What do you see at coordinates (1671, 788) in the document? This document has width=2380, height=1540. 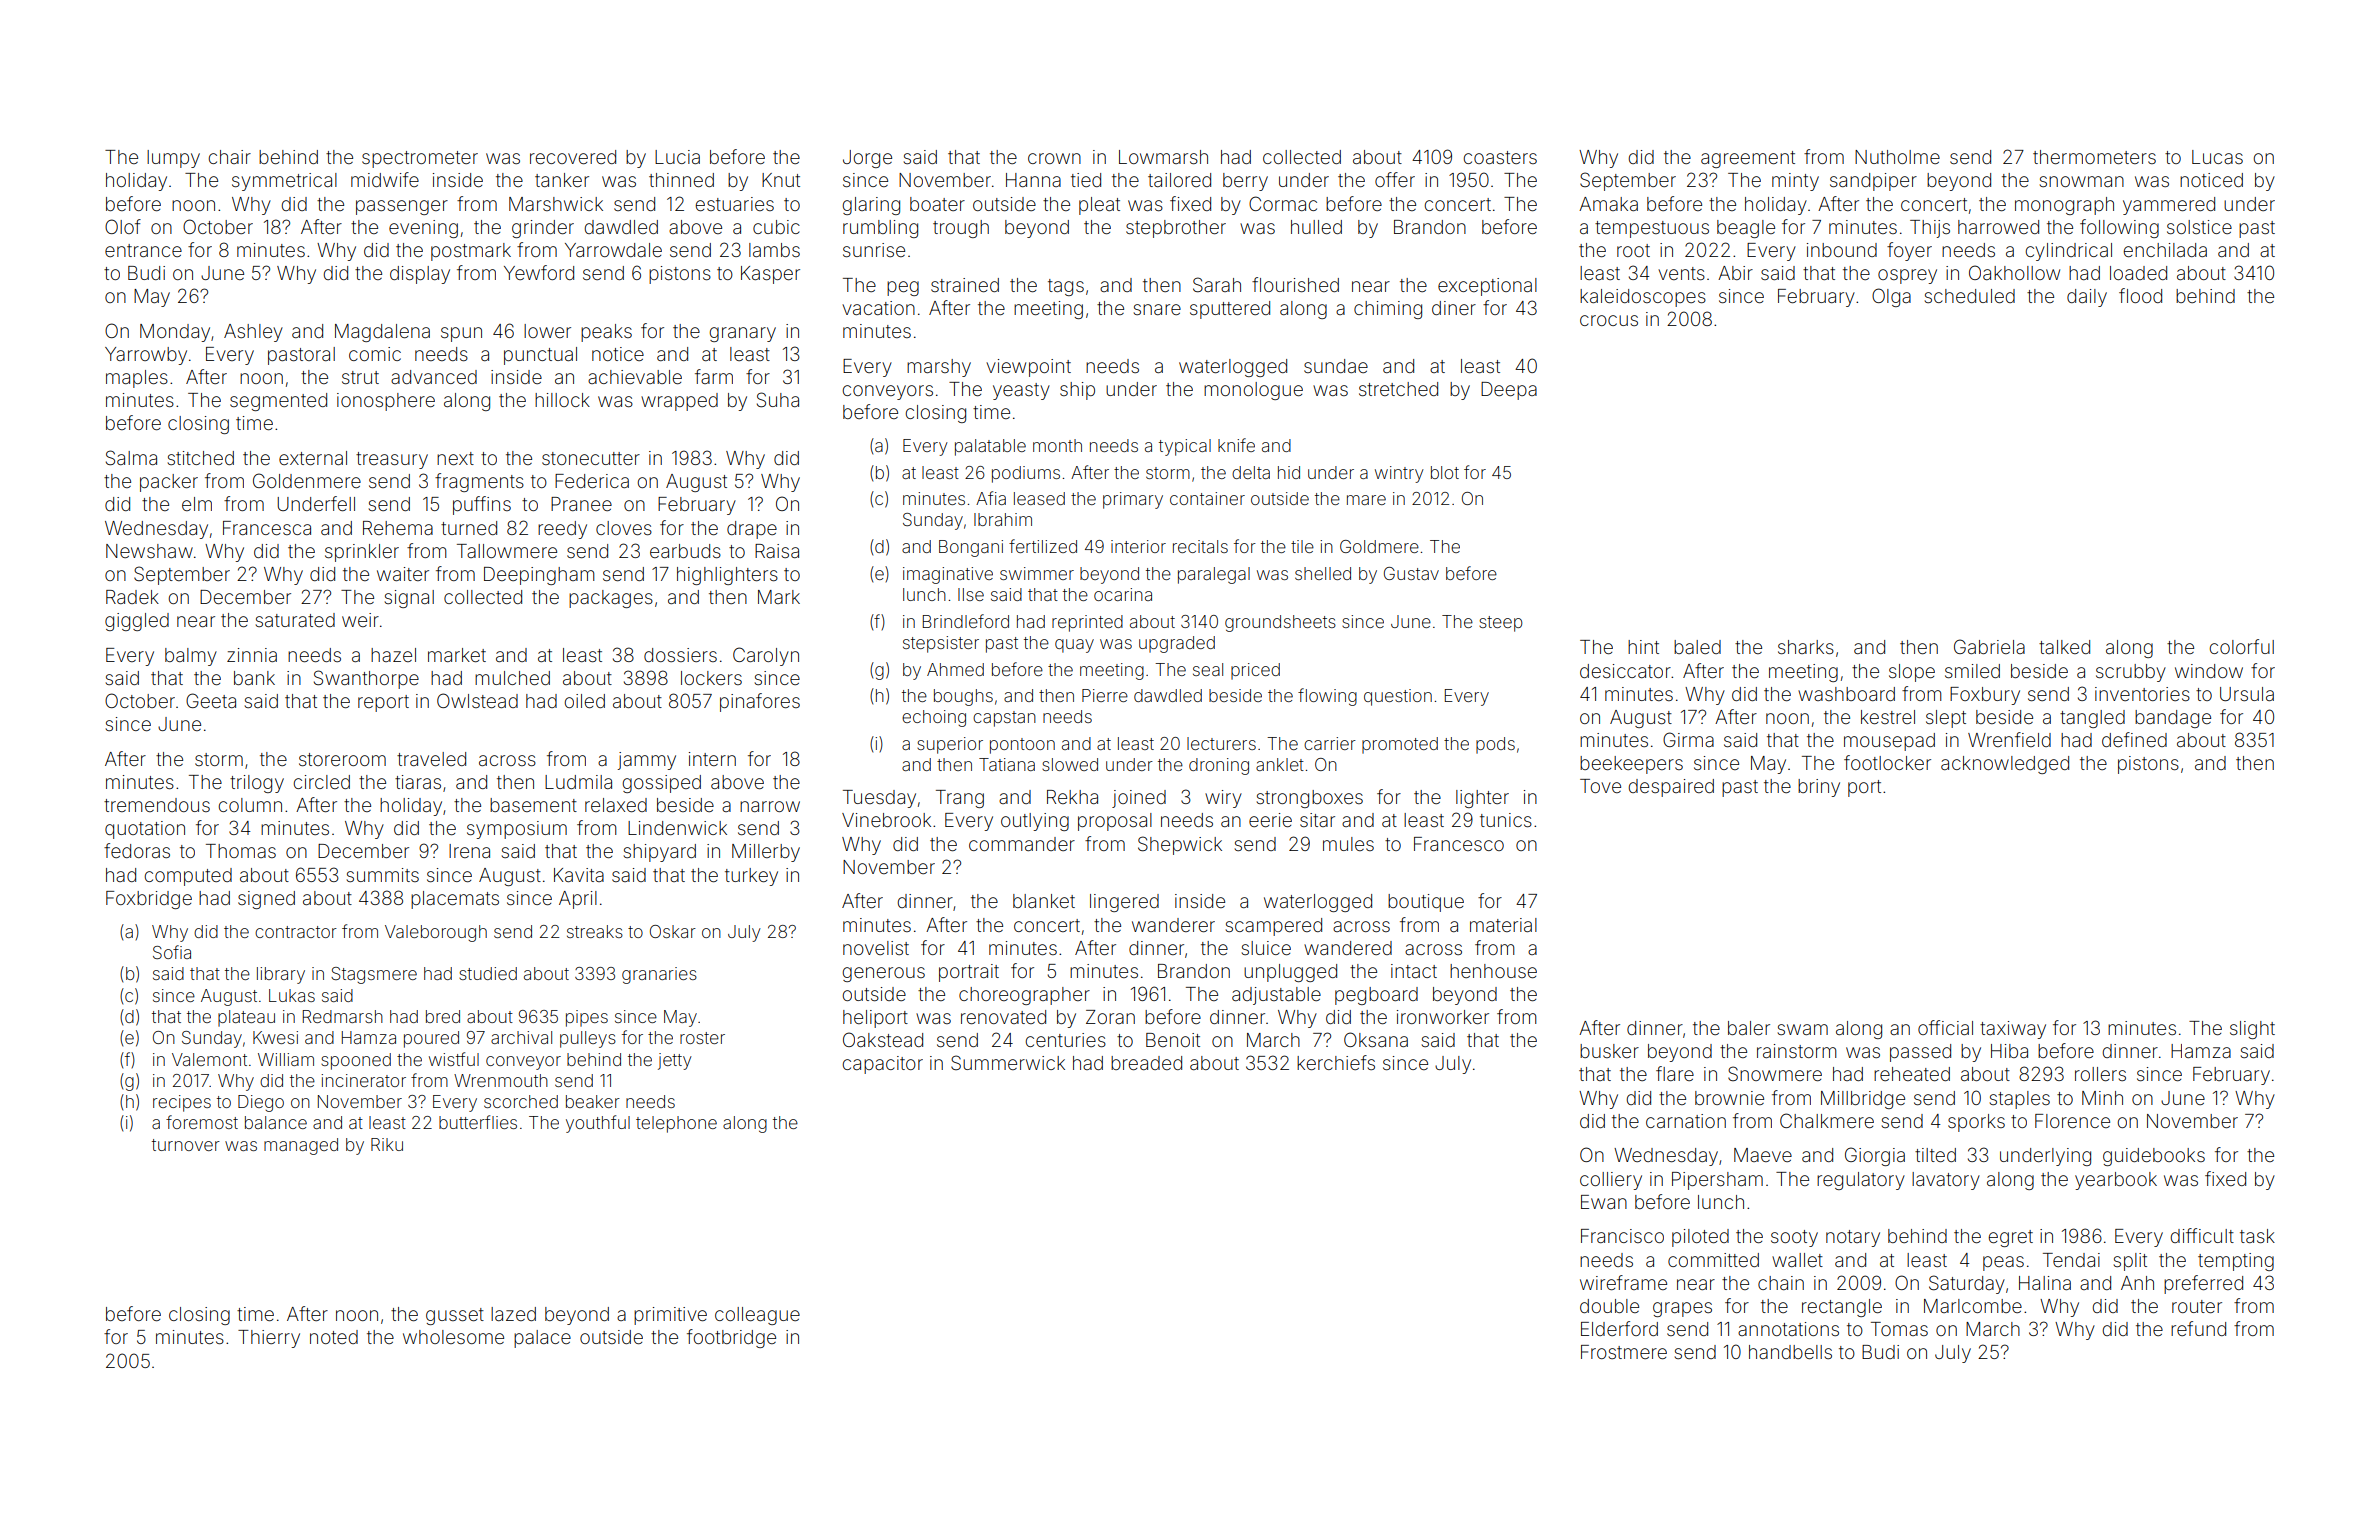 I see `despaired` at bounding box center [1671, 788].
